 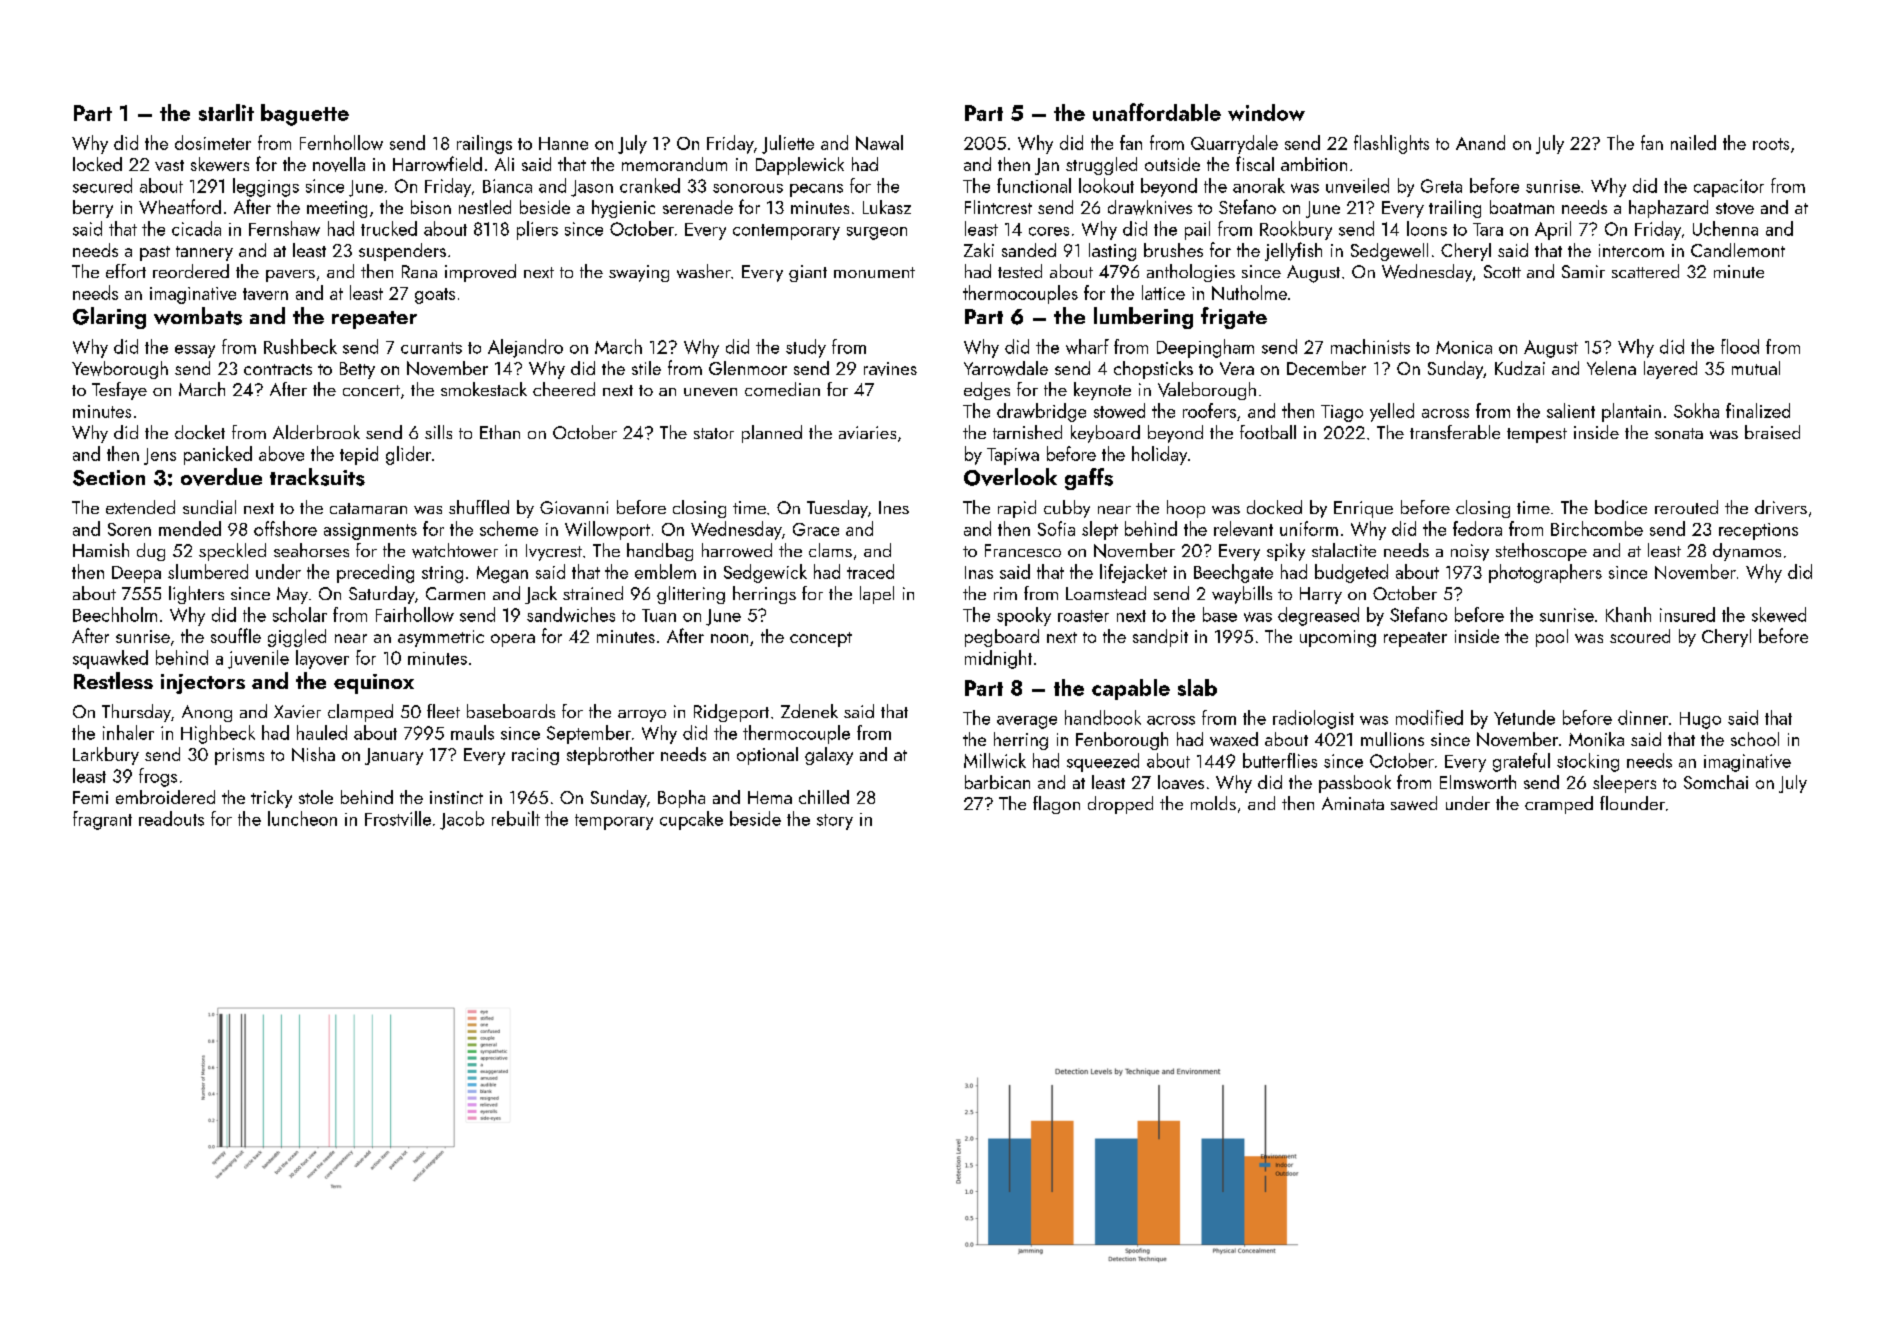 I want to click on locked, so click(x=97, y=164).
